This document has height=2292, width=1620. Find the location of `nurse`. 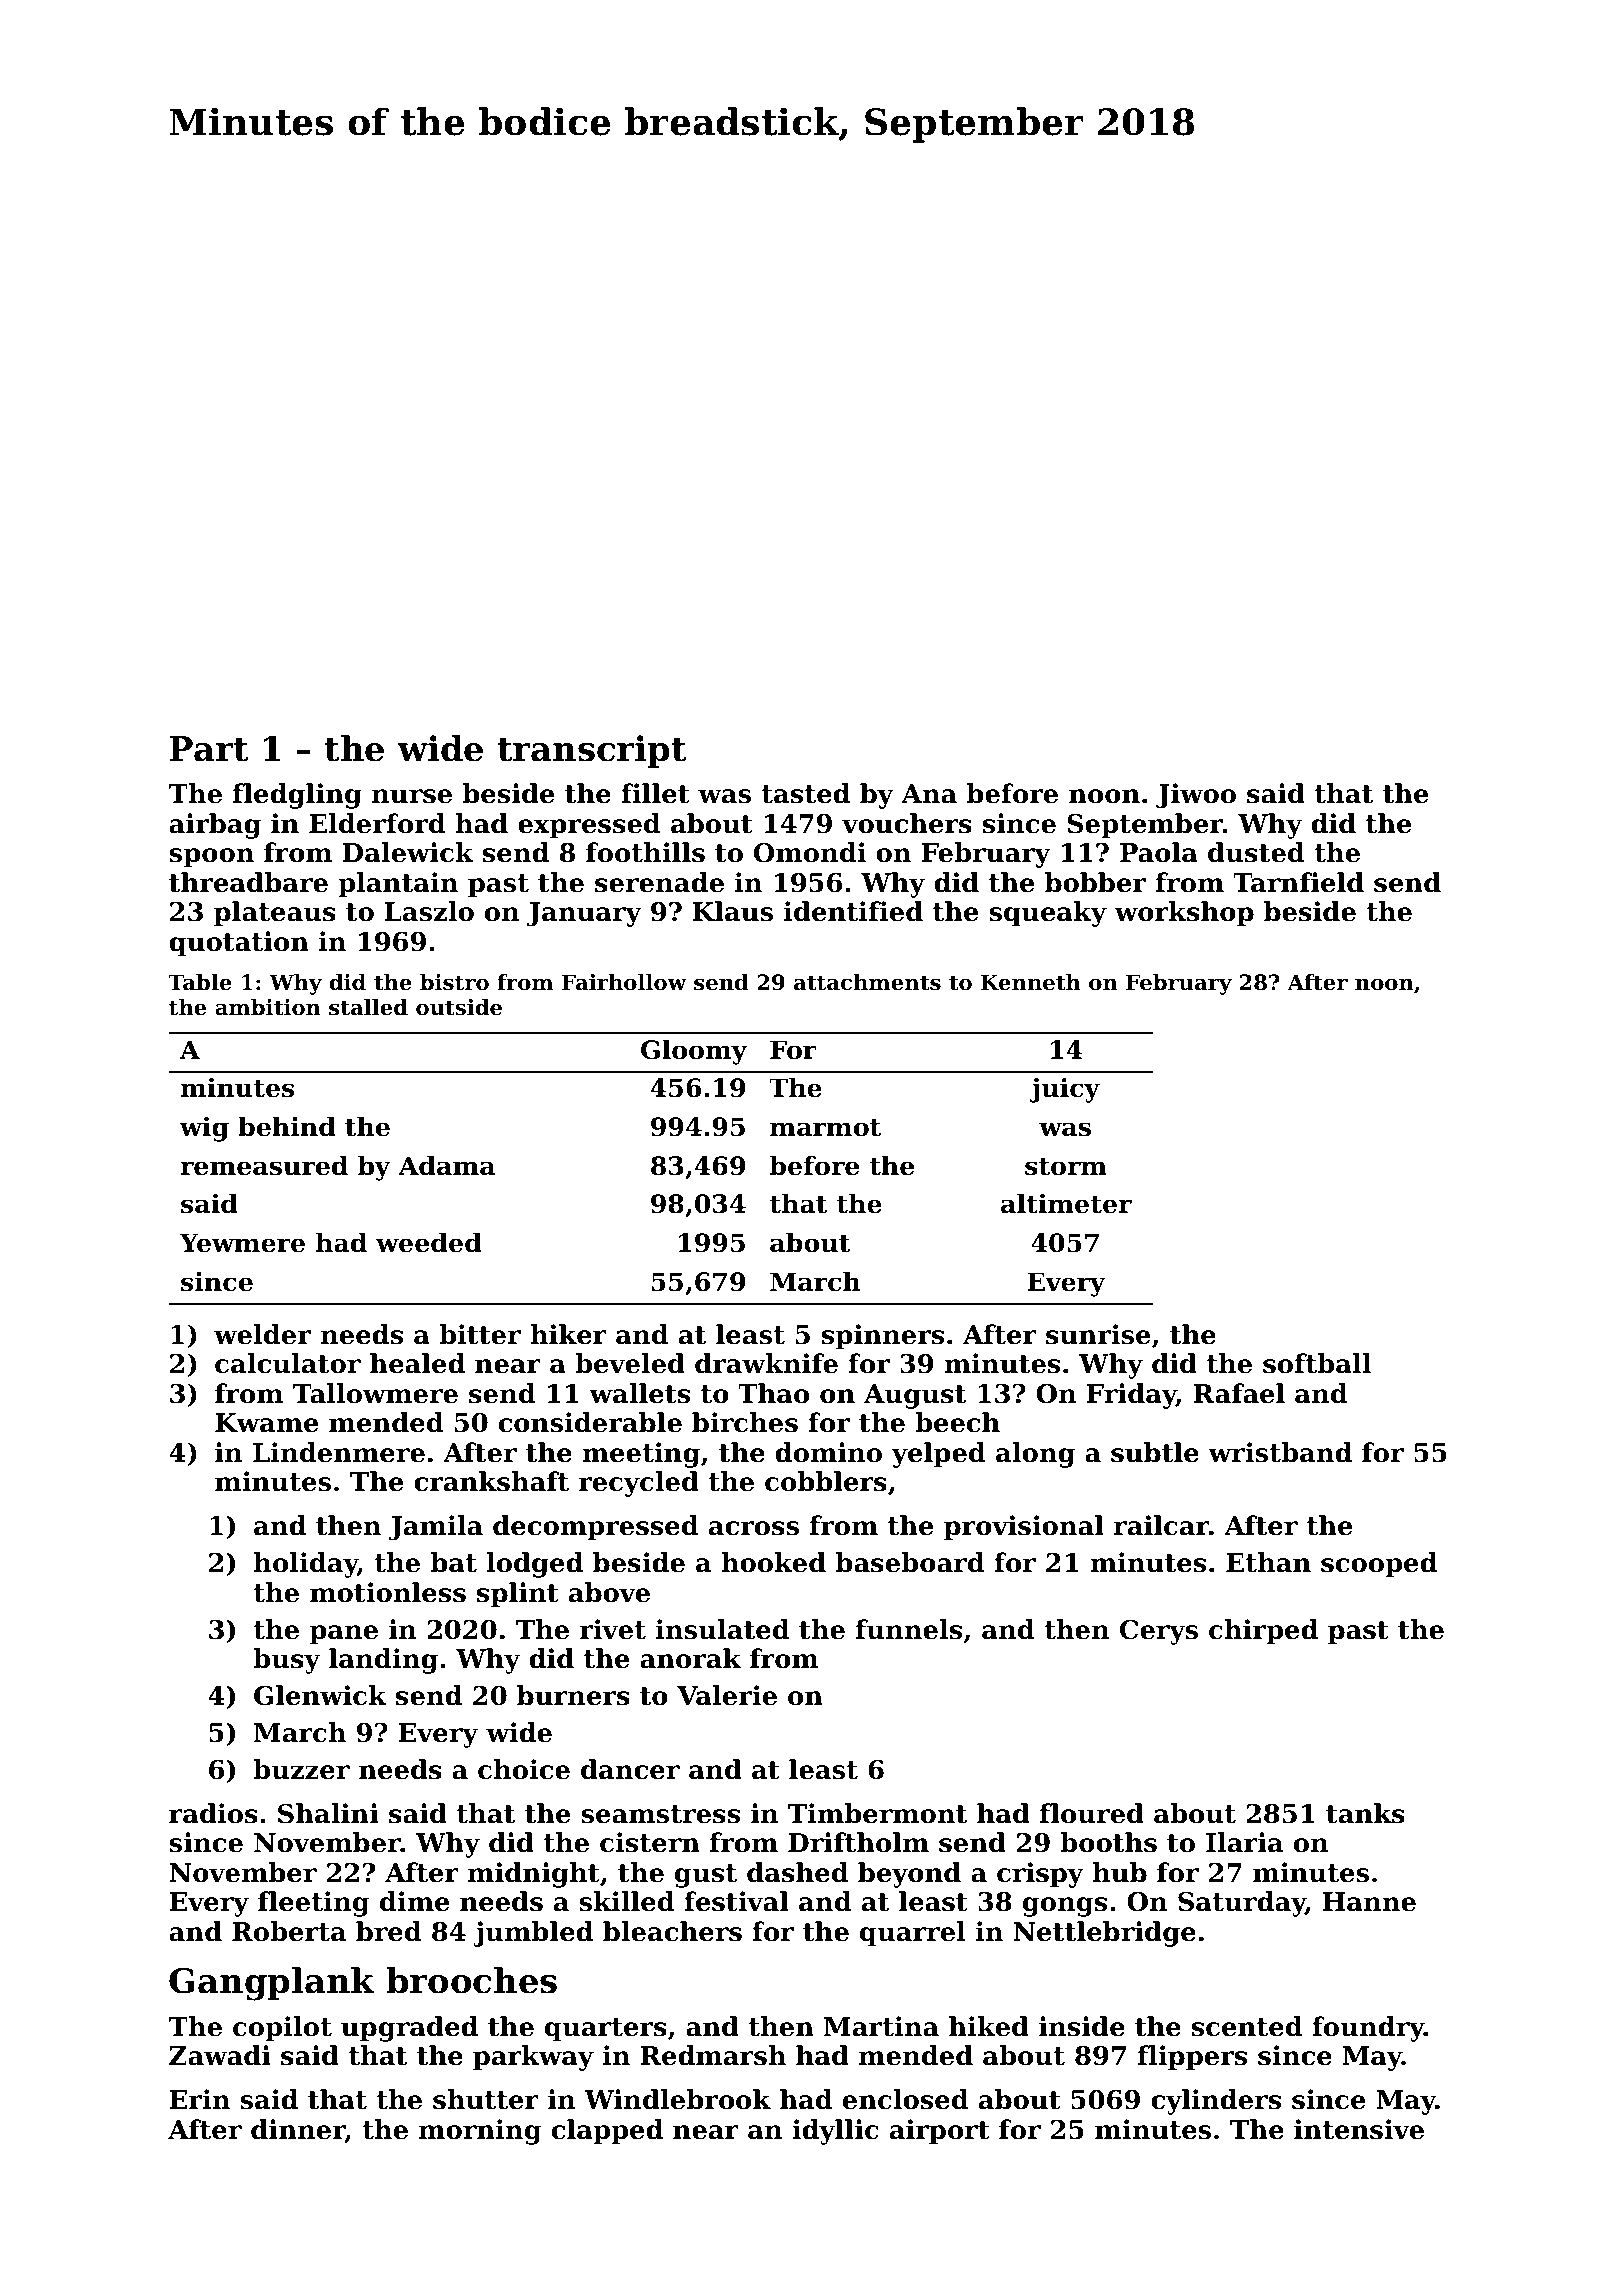

nurse is located at coordinates (412, 796).
